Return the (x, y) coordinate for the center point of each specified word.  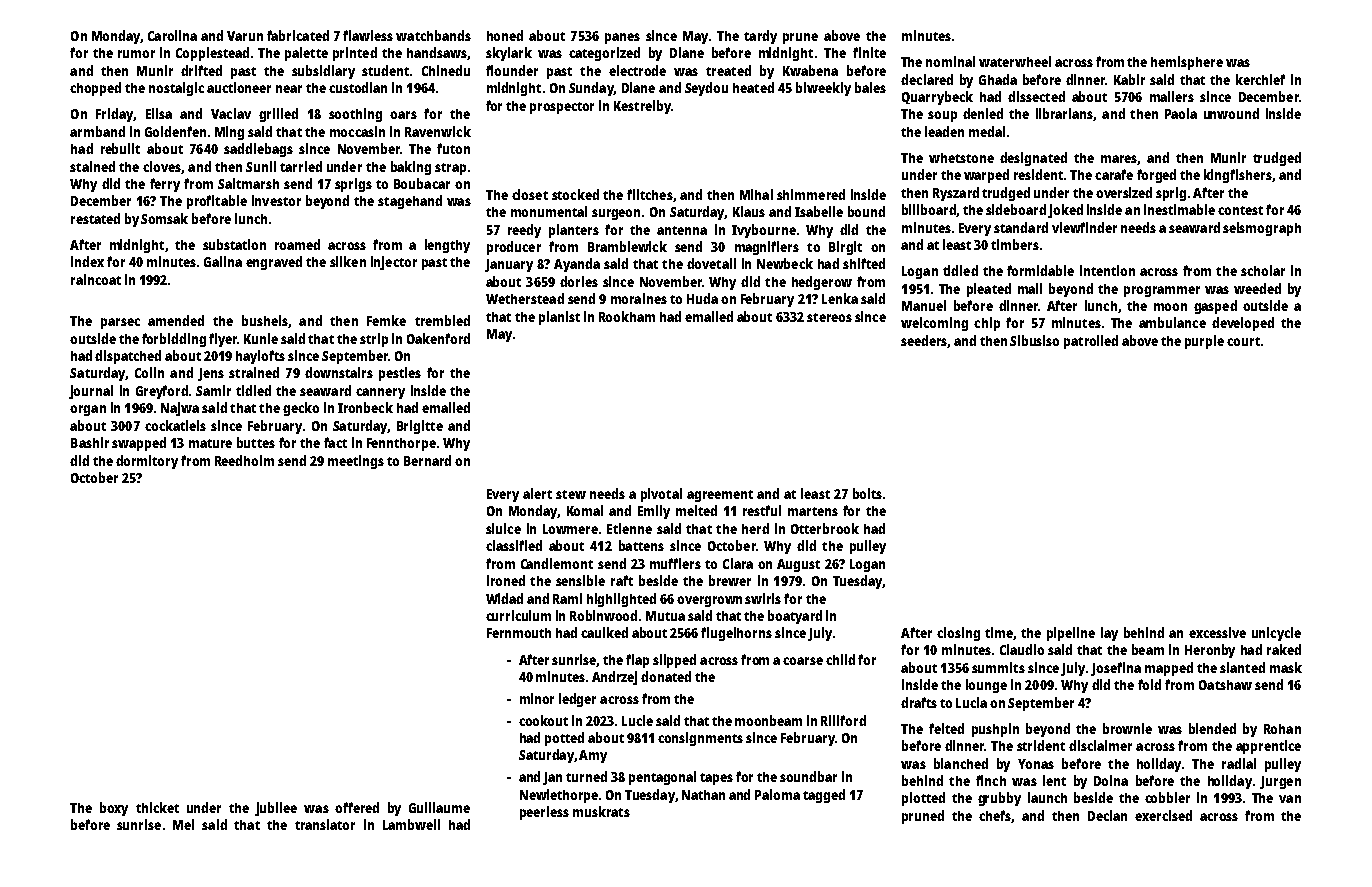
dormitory (147, 462)
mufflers (675, 563)
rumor (136, 54)
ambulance (1172, 322)
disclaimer (1100, 745)
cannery (380, 393)
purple (1204, 342)
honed (505, 35)
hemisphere (1187, 63)
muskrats (601, 811)
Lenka (840, 298)
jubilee (276, 809)
